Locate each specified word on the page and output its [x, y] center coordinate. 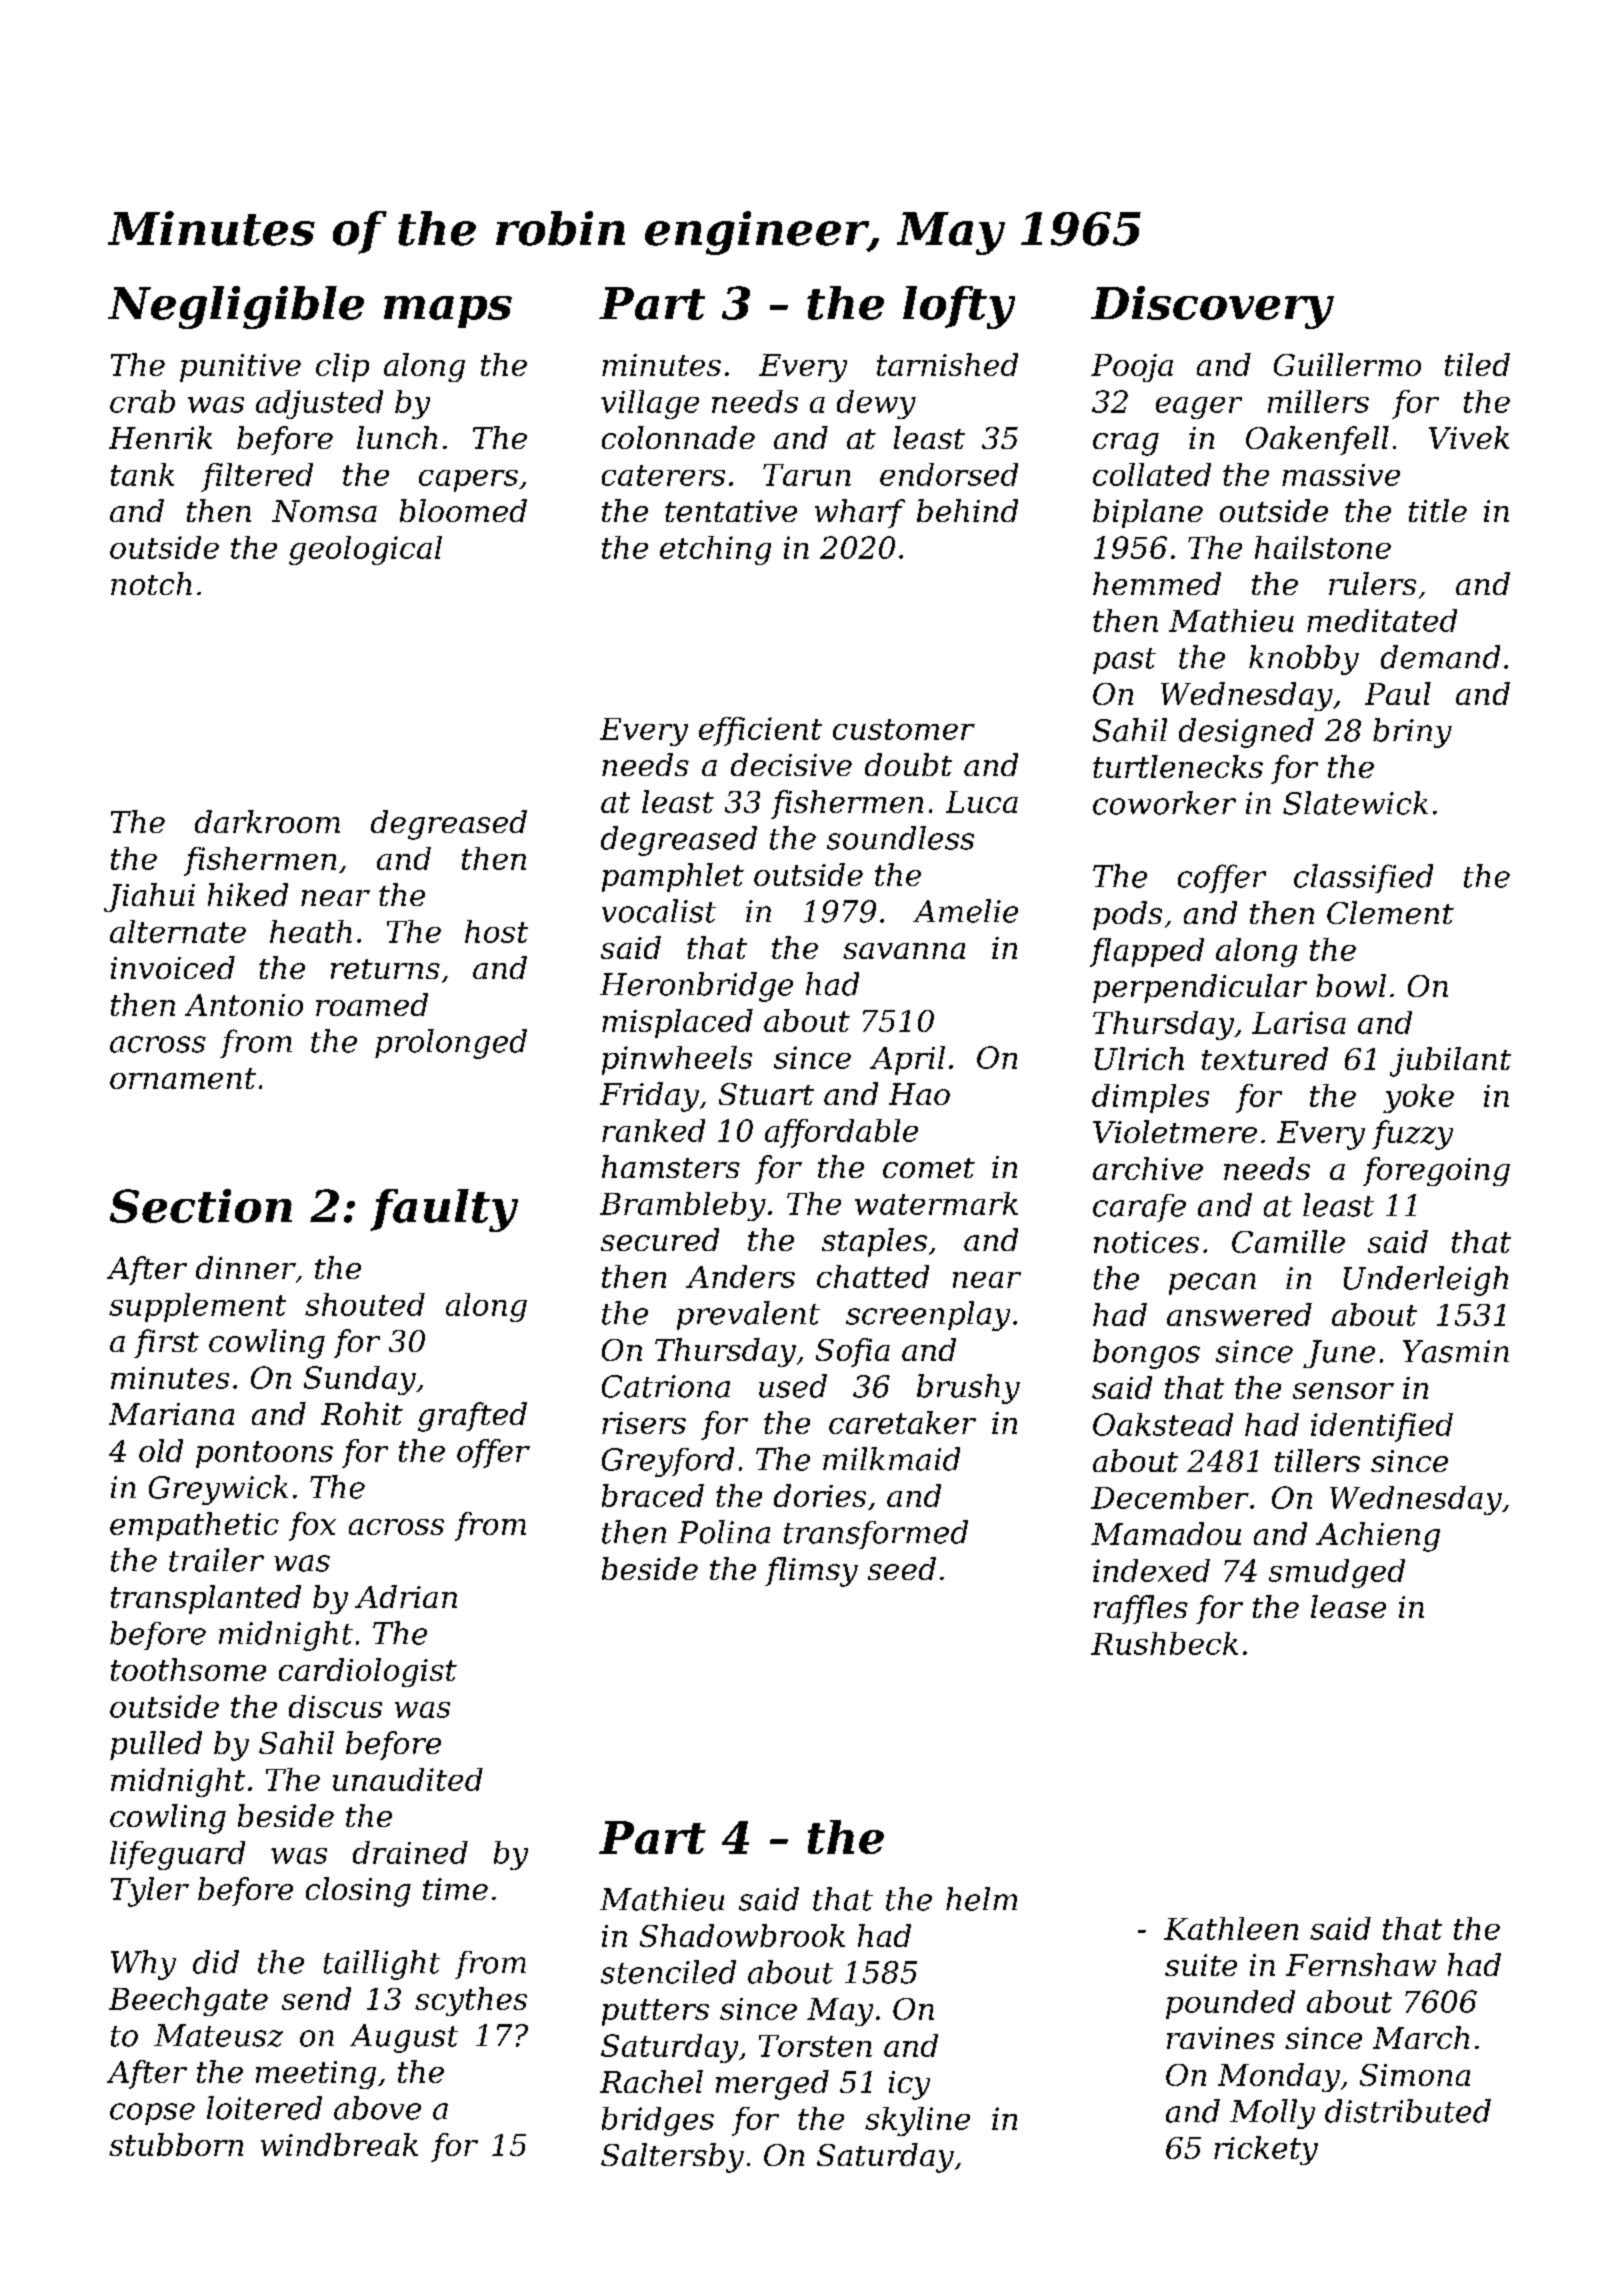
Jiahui [149, 897]
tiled [1477, 364]
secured [660, 1239]
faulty [444, 1210]
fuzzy [1412, 1135]
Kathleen [1231, 1928]
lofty [959, 307]
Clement [1390, 912]
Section [201, 1206]
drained [410, 1852]
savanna [904, 951]
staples [874, 1242]
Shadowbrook [742, 1935]
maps [448, 312]
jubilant [1450, 1062]
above [377, 2108]
